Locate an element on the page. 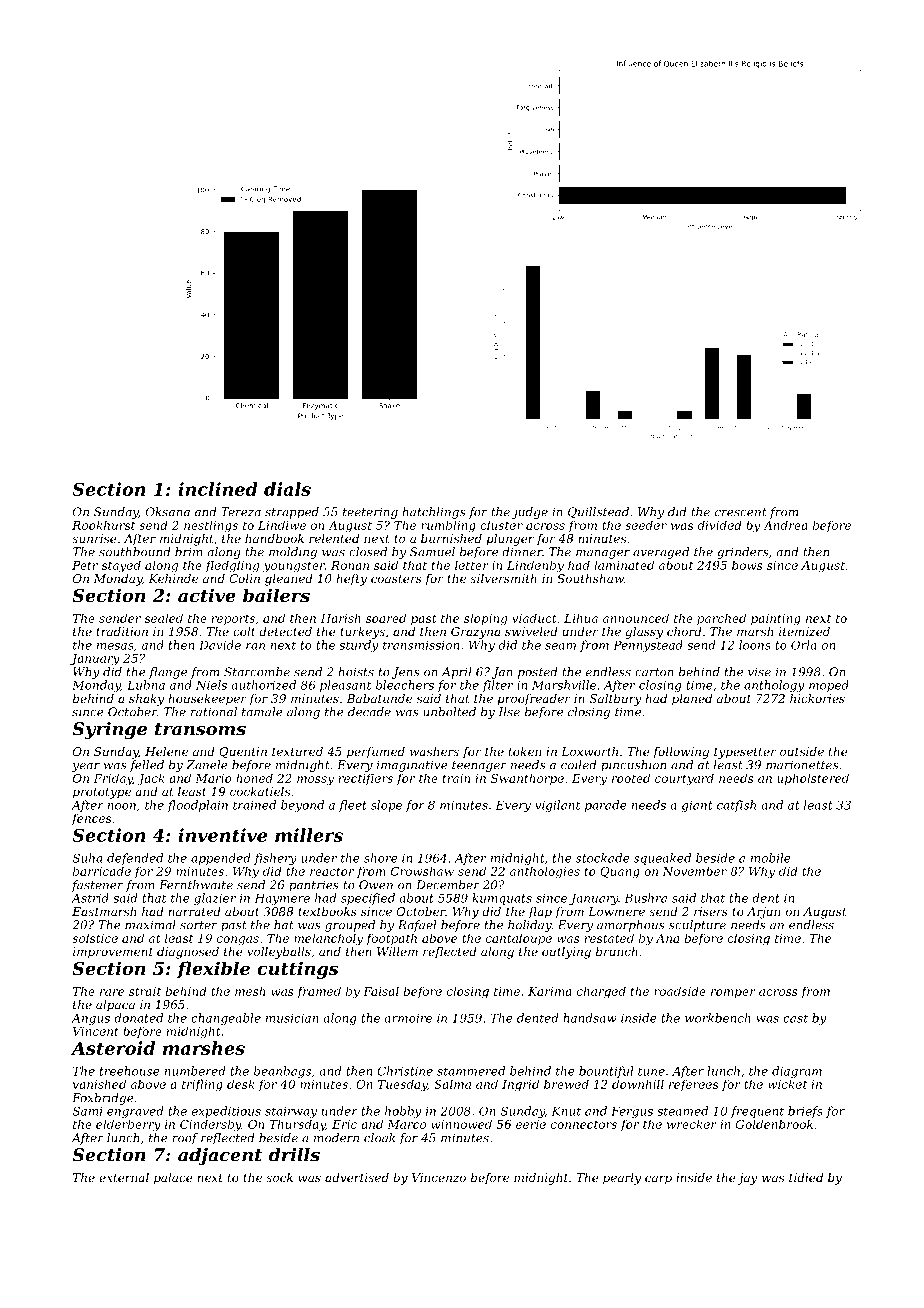  catfish is located at coordinates (736, 806).
